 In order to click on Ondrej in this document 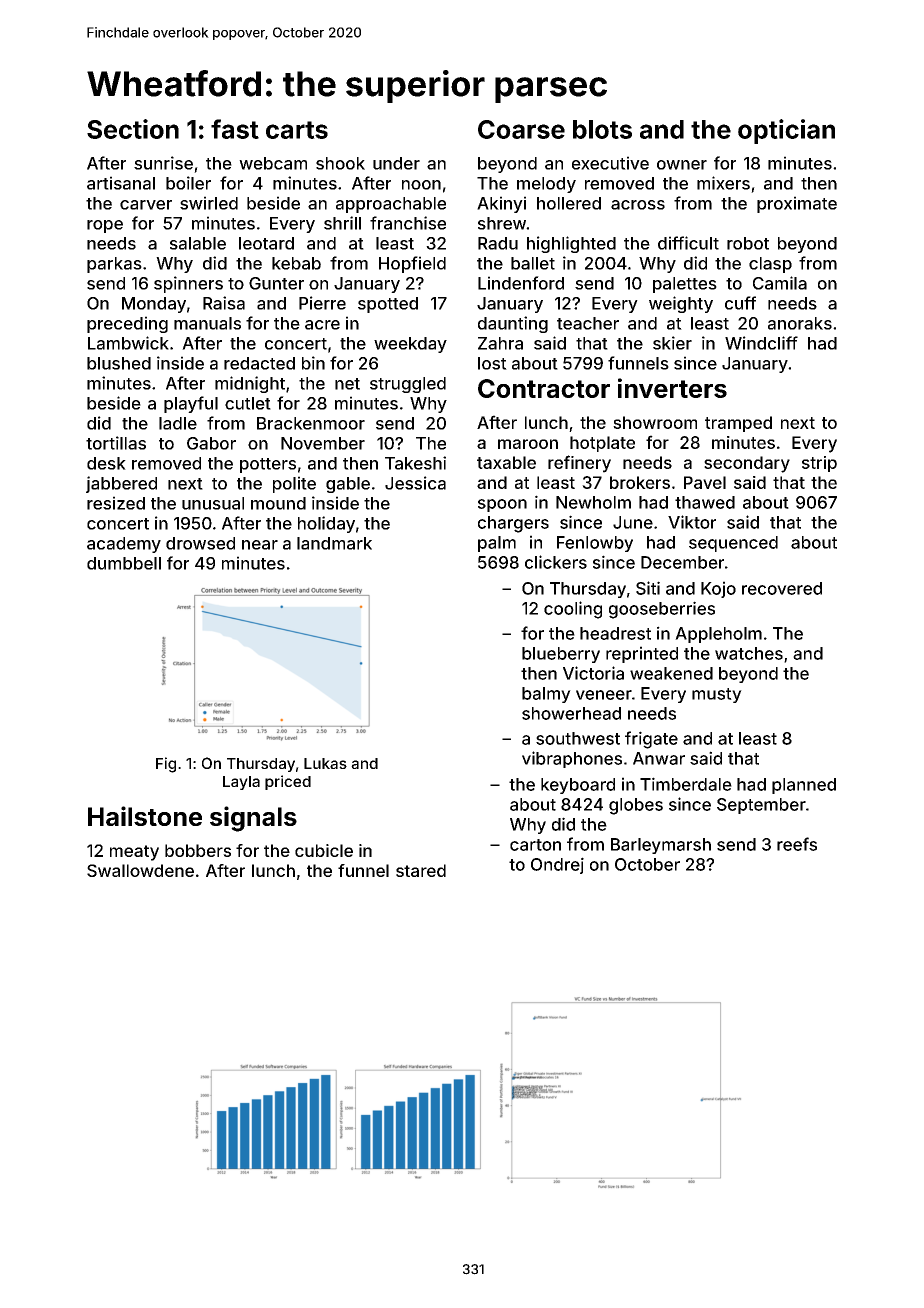, I will do `click(557, 865)`.
